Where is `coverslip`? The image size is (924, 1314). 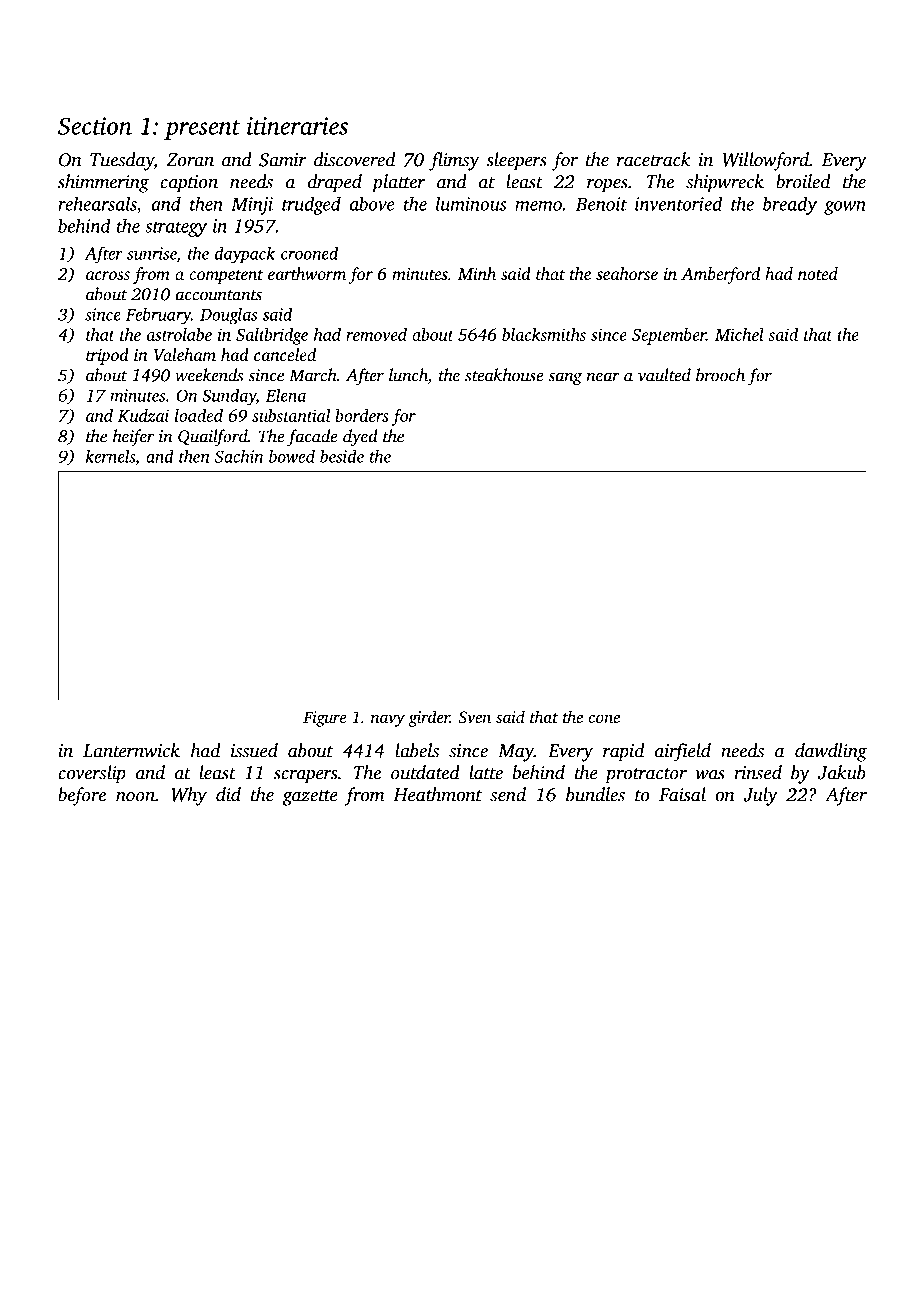
coverslip is located at coordinates (92, 774).
